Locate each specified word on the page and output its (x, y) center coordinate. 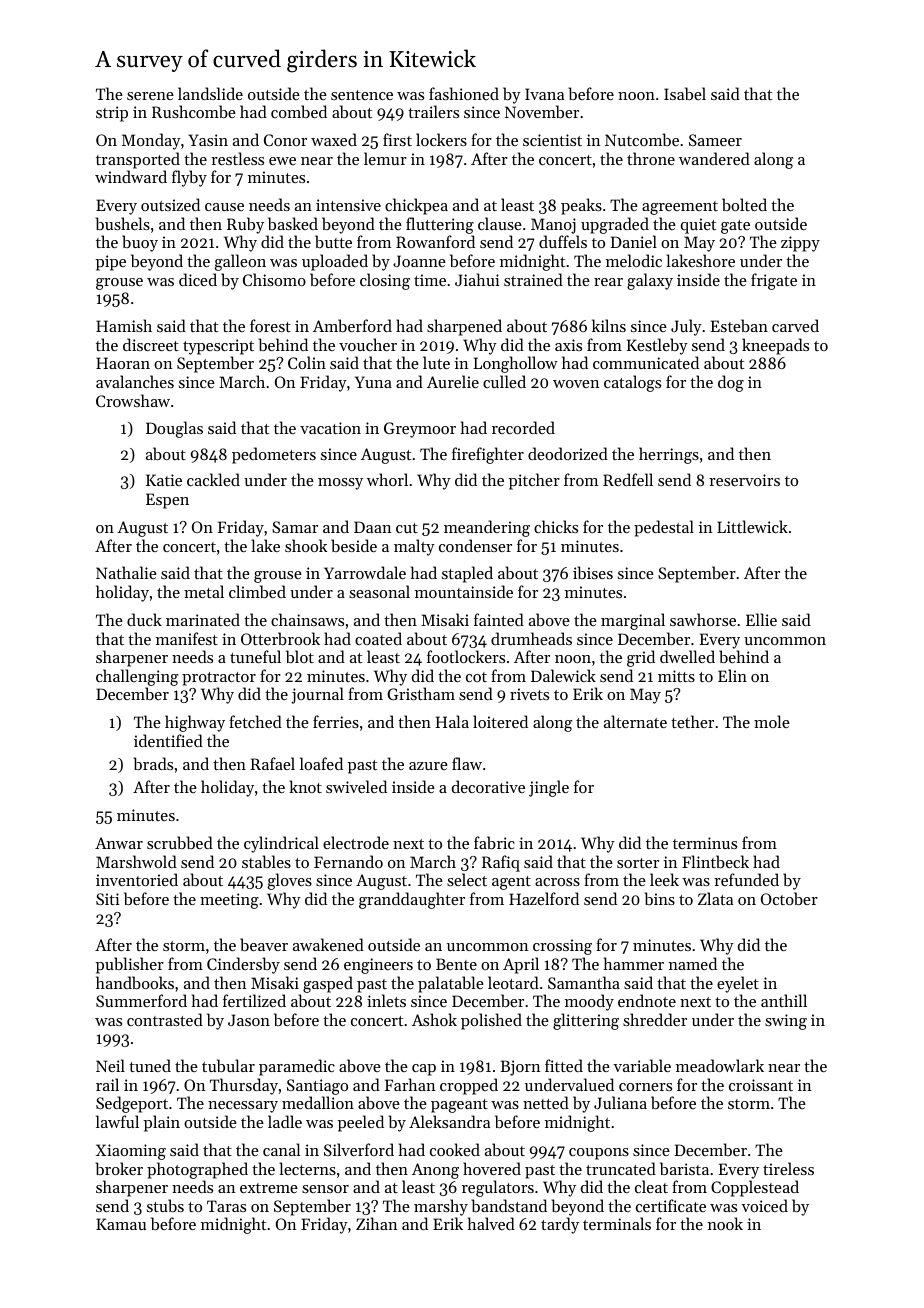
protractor (219, 679)
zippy (800, 244)
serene (150, 96)
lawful (117, 1121)
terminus (705, 843)
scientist (552, 140)
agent (511, 883)
